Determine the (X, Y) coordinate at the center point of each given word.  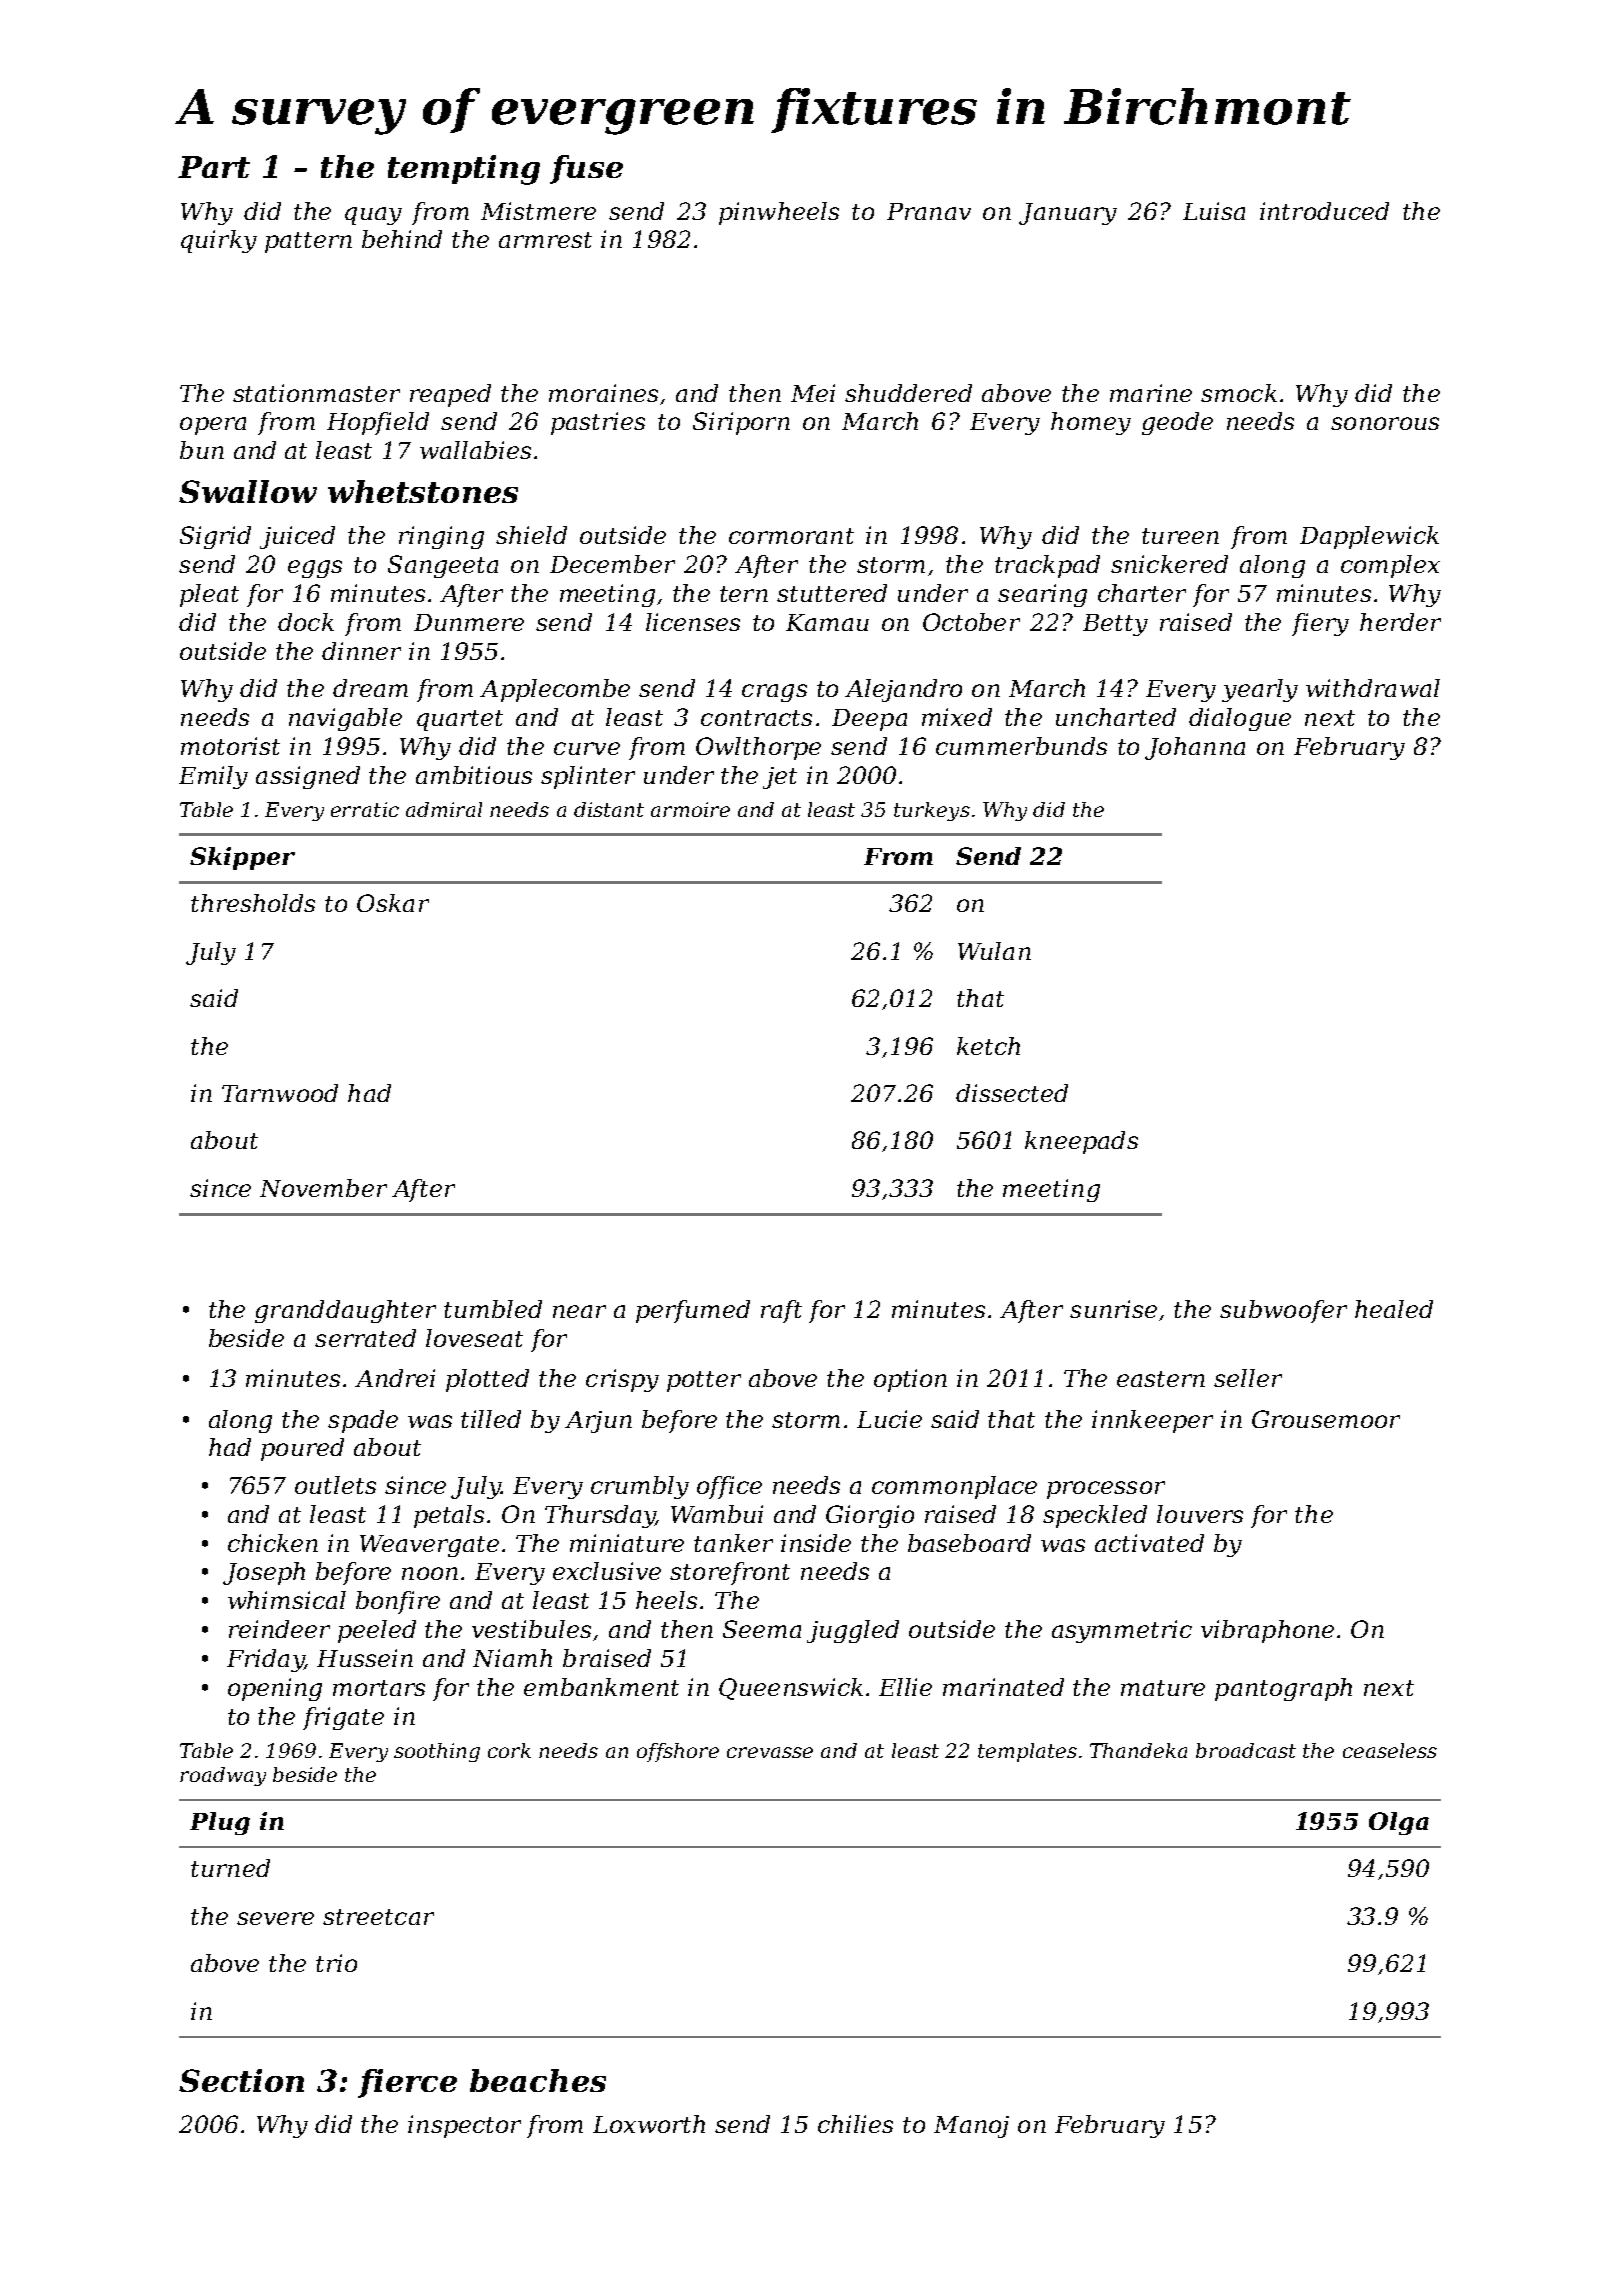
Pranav (929, 211)
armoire (690, 809)
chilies (855, 2124)
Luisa (1214, 211)
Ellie (905, 1687)
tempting (464, 170)
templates (1027, 1752)
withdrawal (1373, 688)
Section (241, 2080)
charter (1142, 593)
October (971, 622)
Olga (1399, 1823)
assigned (308, 777)
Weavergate (429, 1546)
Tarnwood (280, 1093)
